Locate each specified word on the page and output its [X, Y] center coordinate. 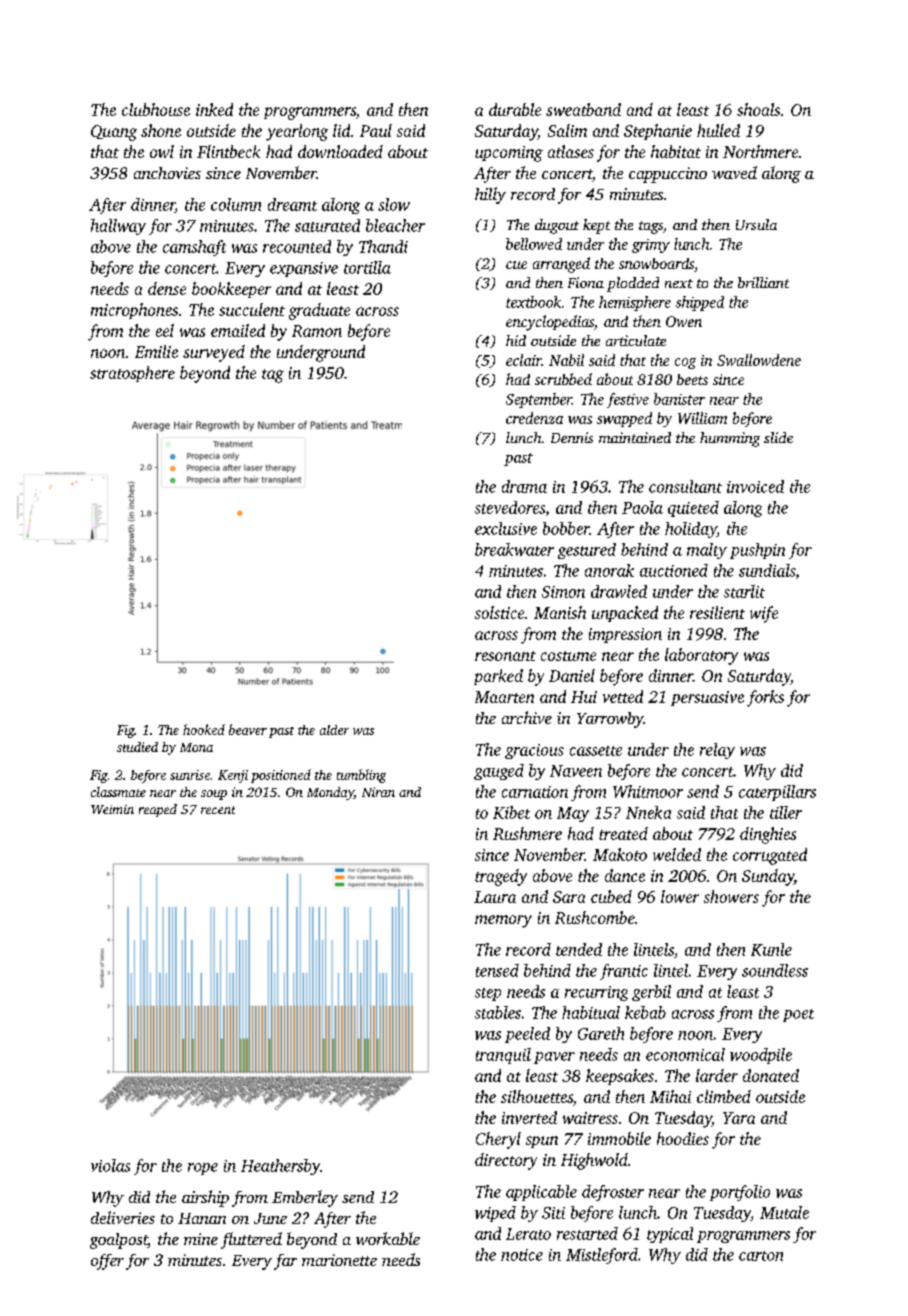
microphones [134, 311]
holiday [691, 530]
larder [717, 1075]
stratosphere [132, 374]
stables [498, 1012]
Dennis [572, 437]
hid [516, 340]
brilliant [763, 282]
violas [110, 1165]
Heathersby [280, 1167]
